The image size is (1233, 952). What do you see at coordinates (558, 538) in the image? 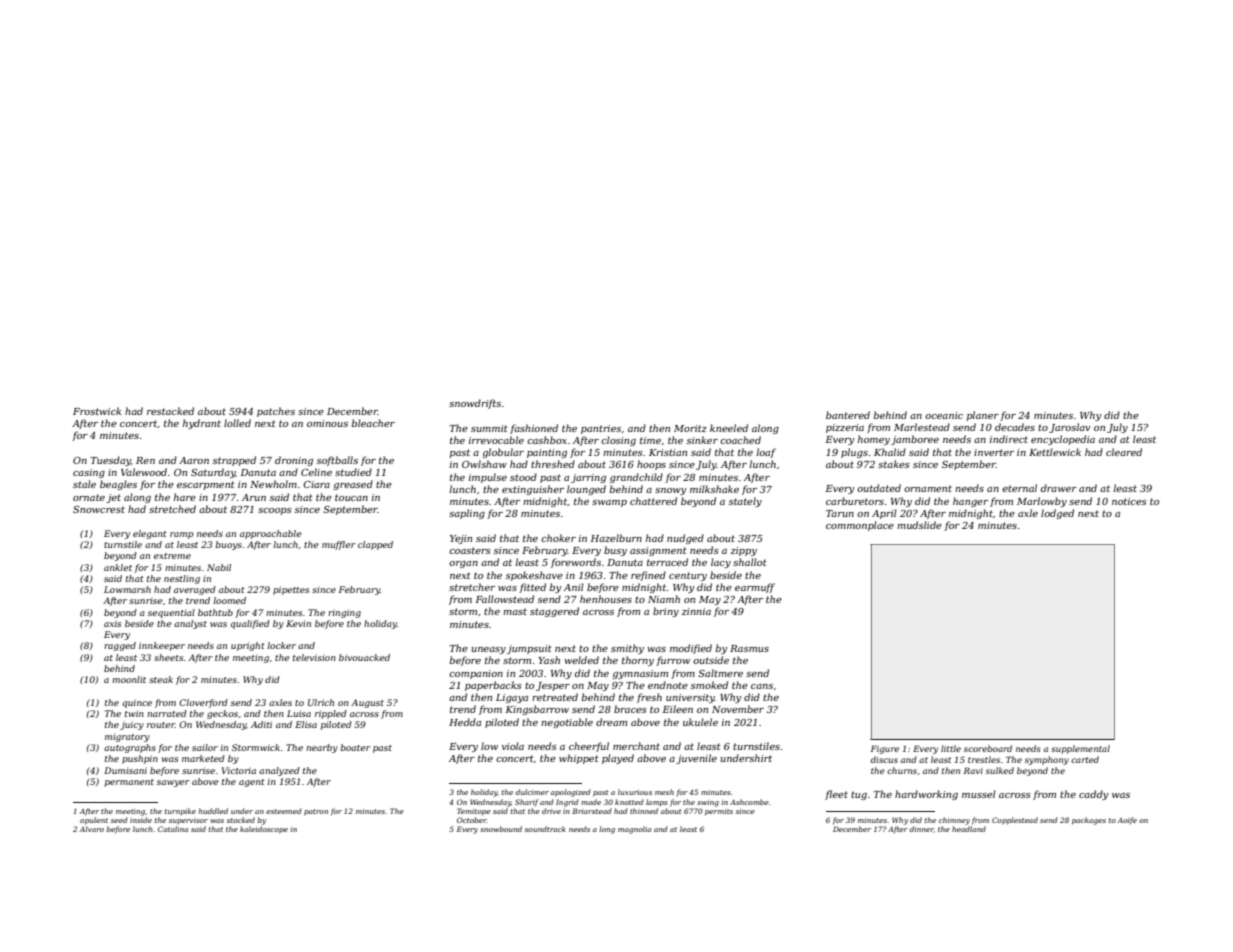
I see `choker` at bounding box center [558, 538].
